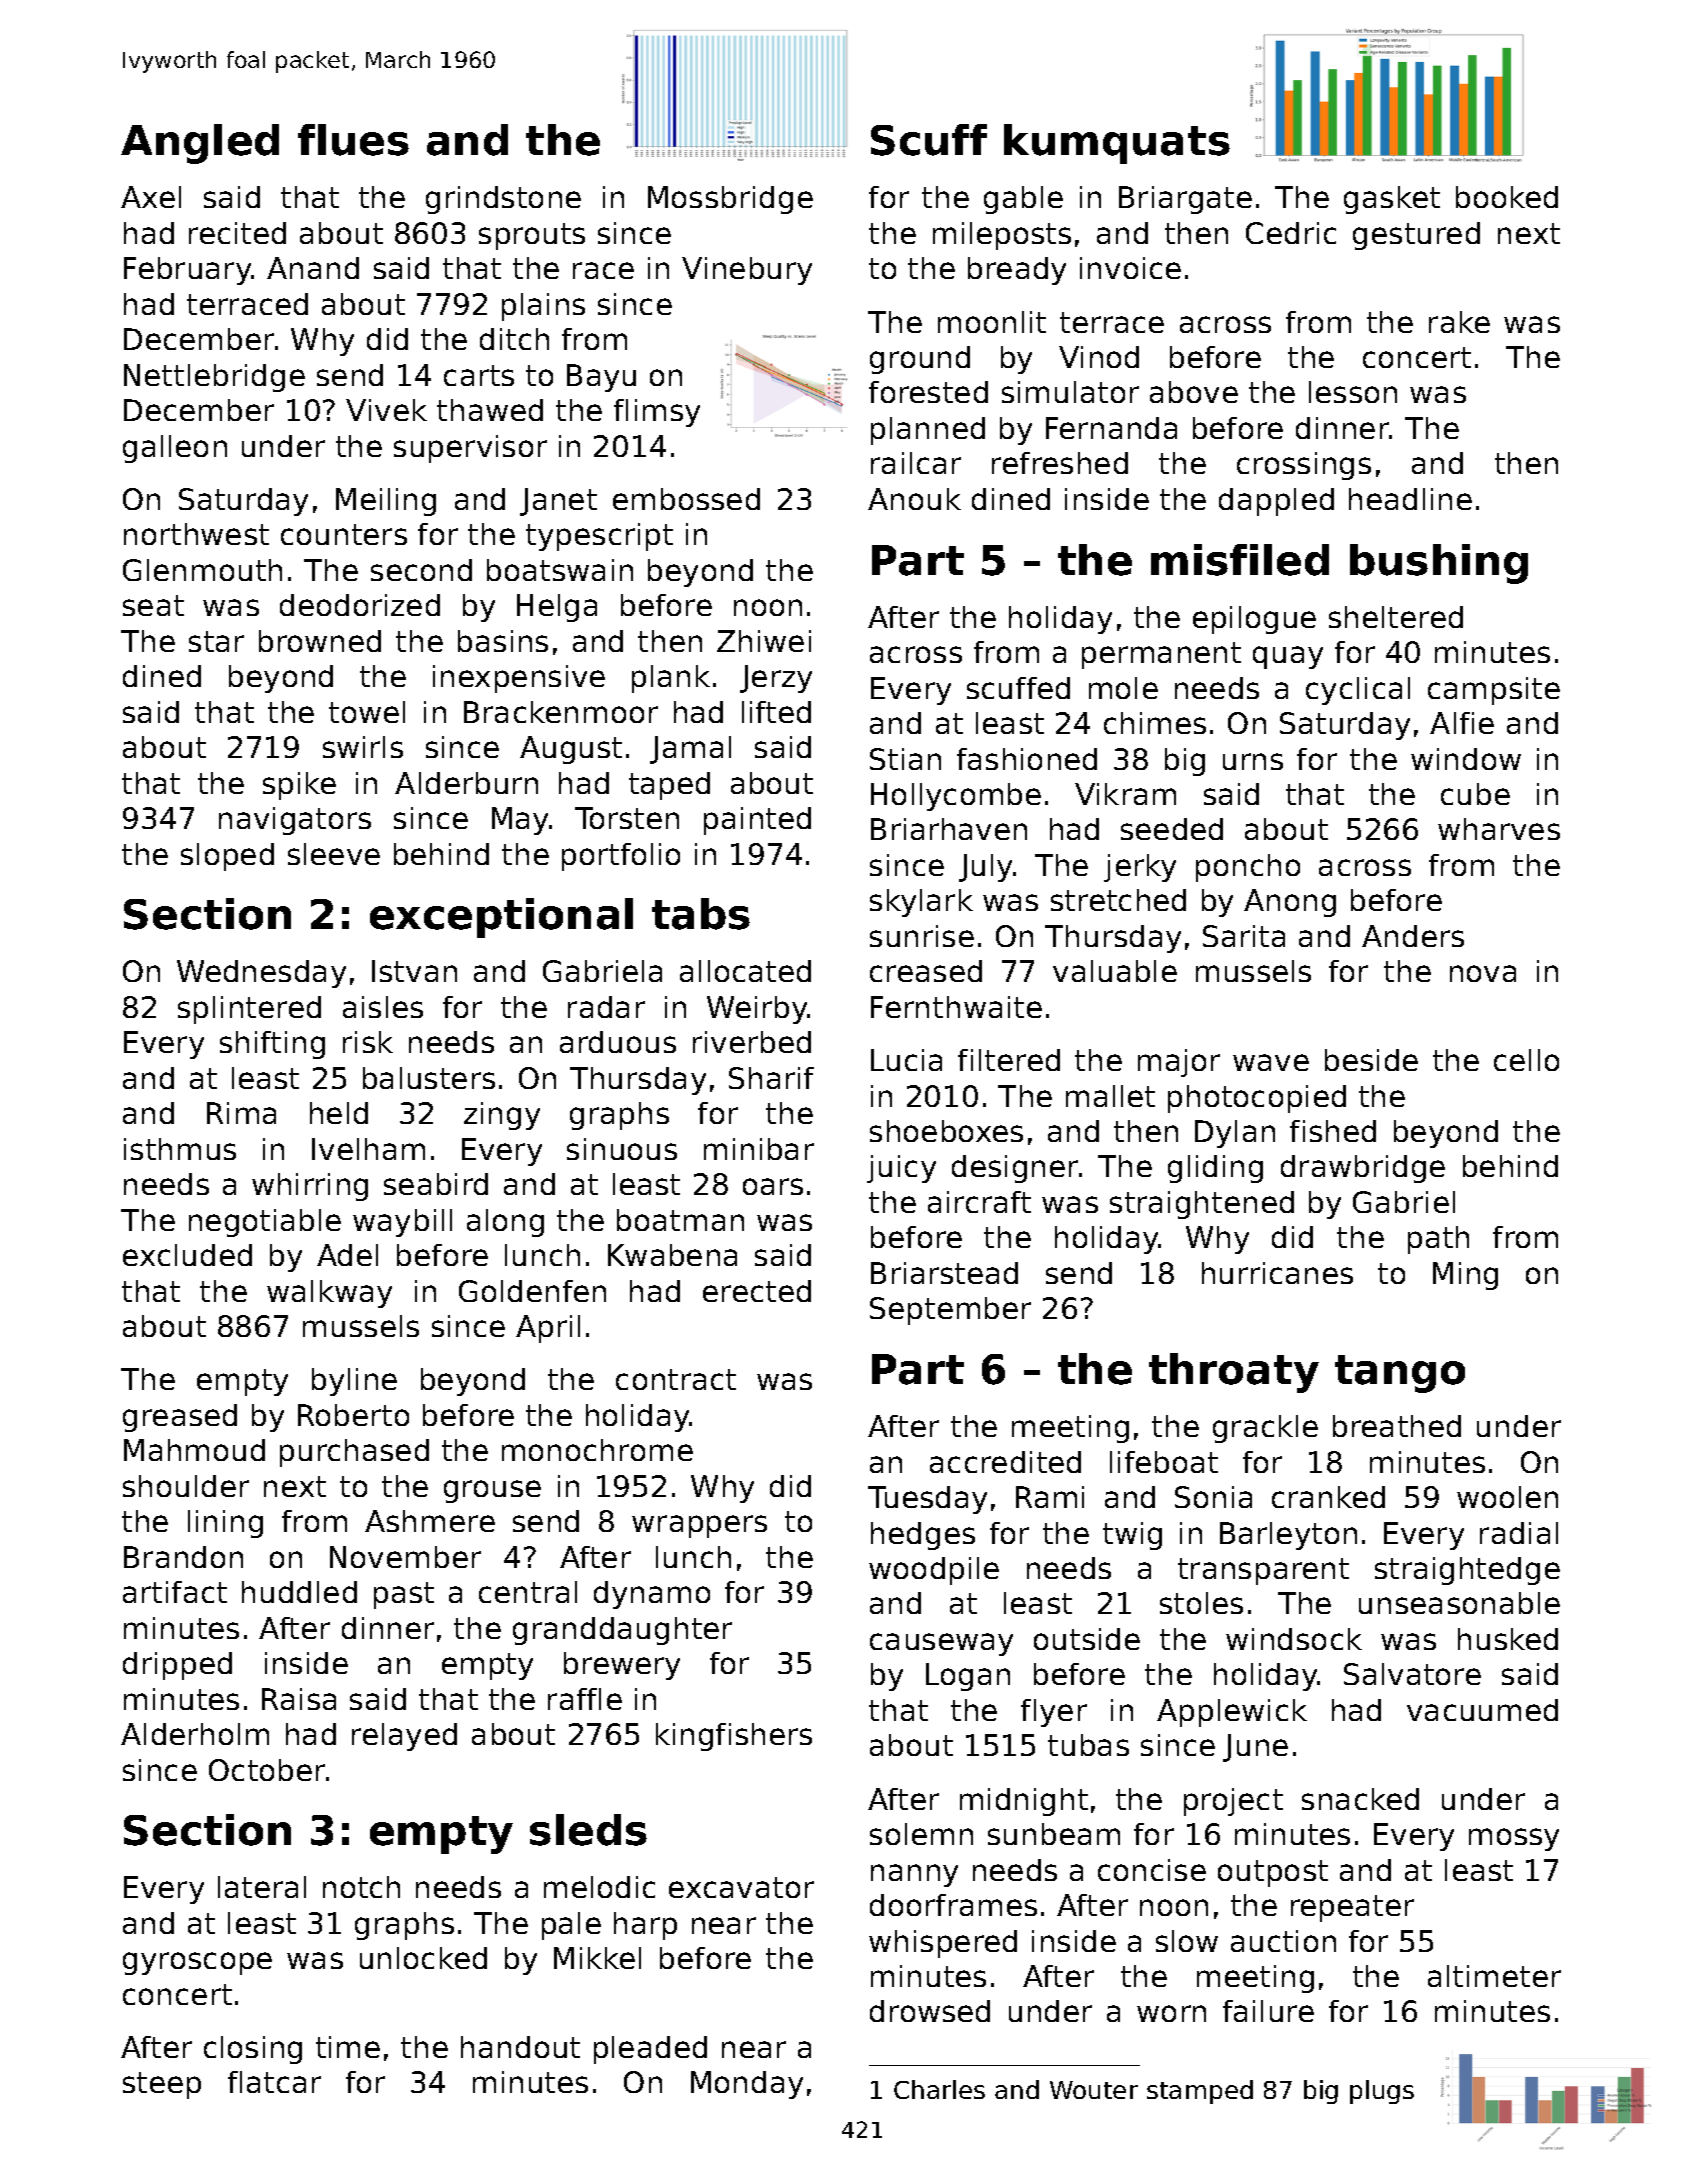 The image size is (1683, 2178). What do you see at coordinates (1465, 1276) in the image?
I see `Ming` at bounding box center [1465, 1276].
